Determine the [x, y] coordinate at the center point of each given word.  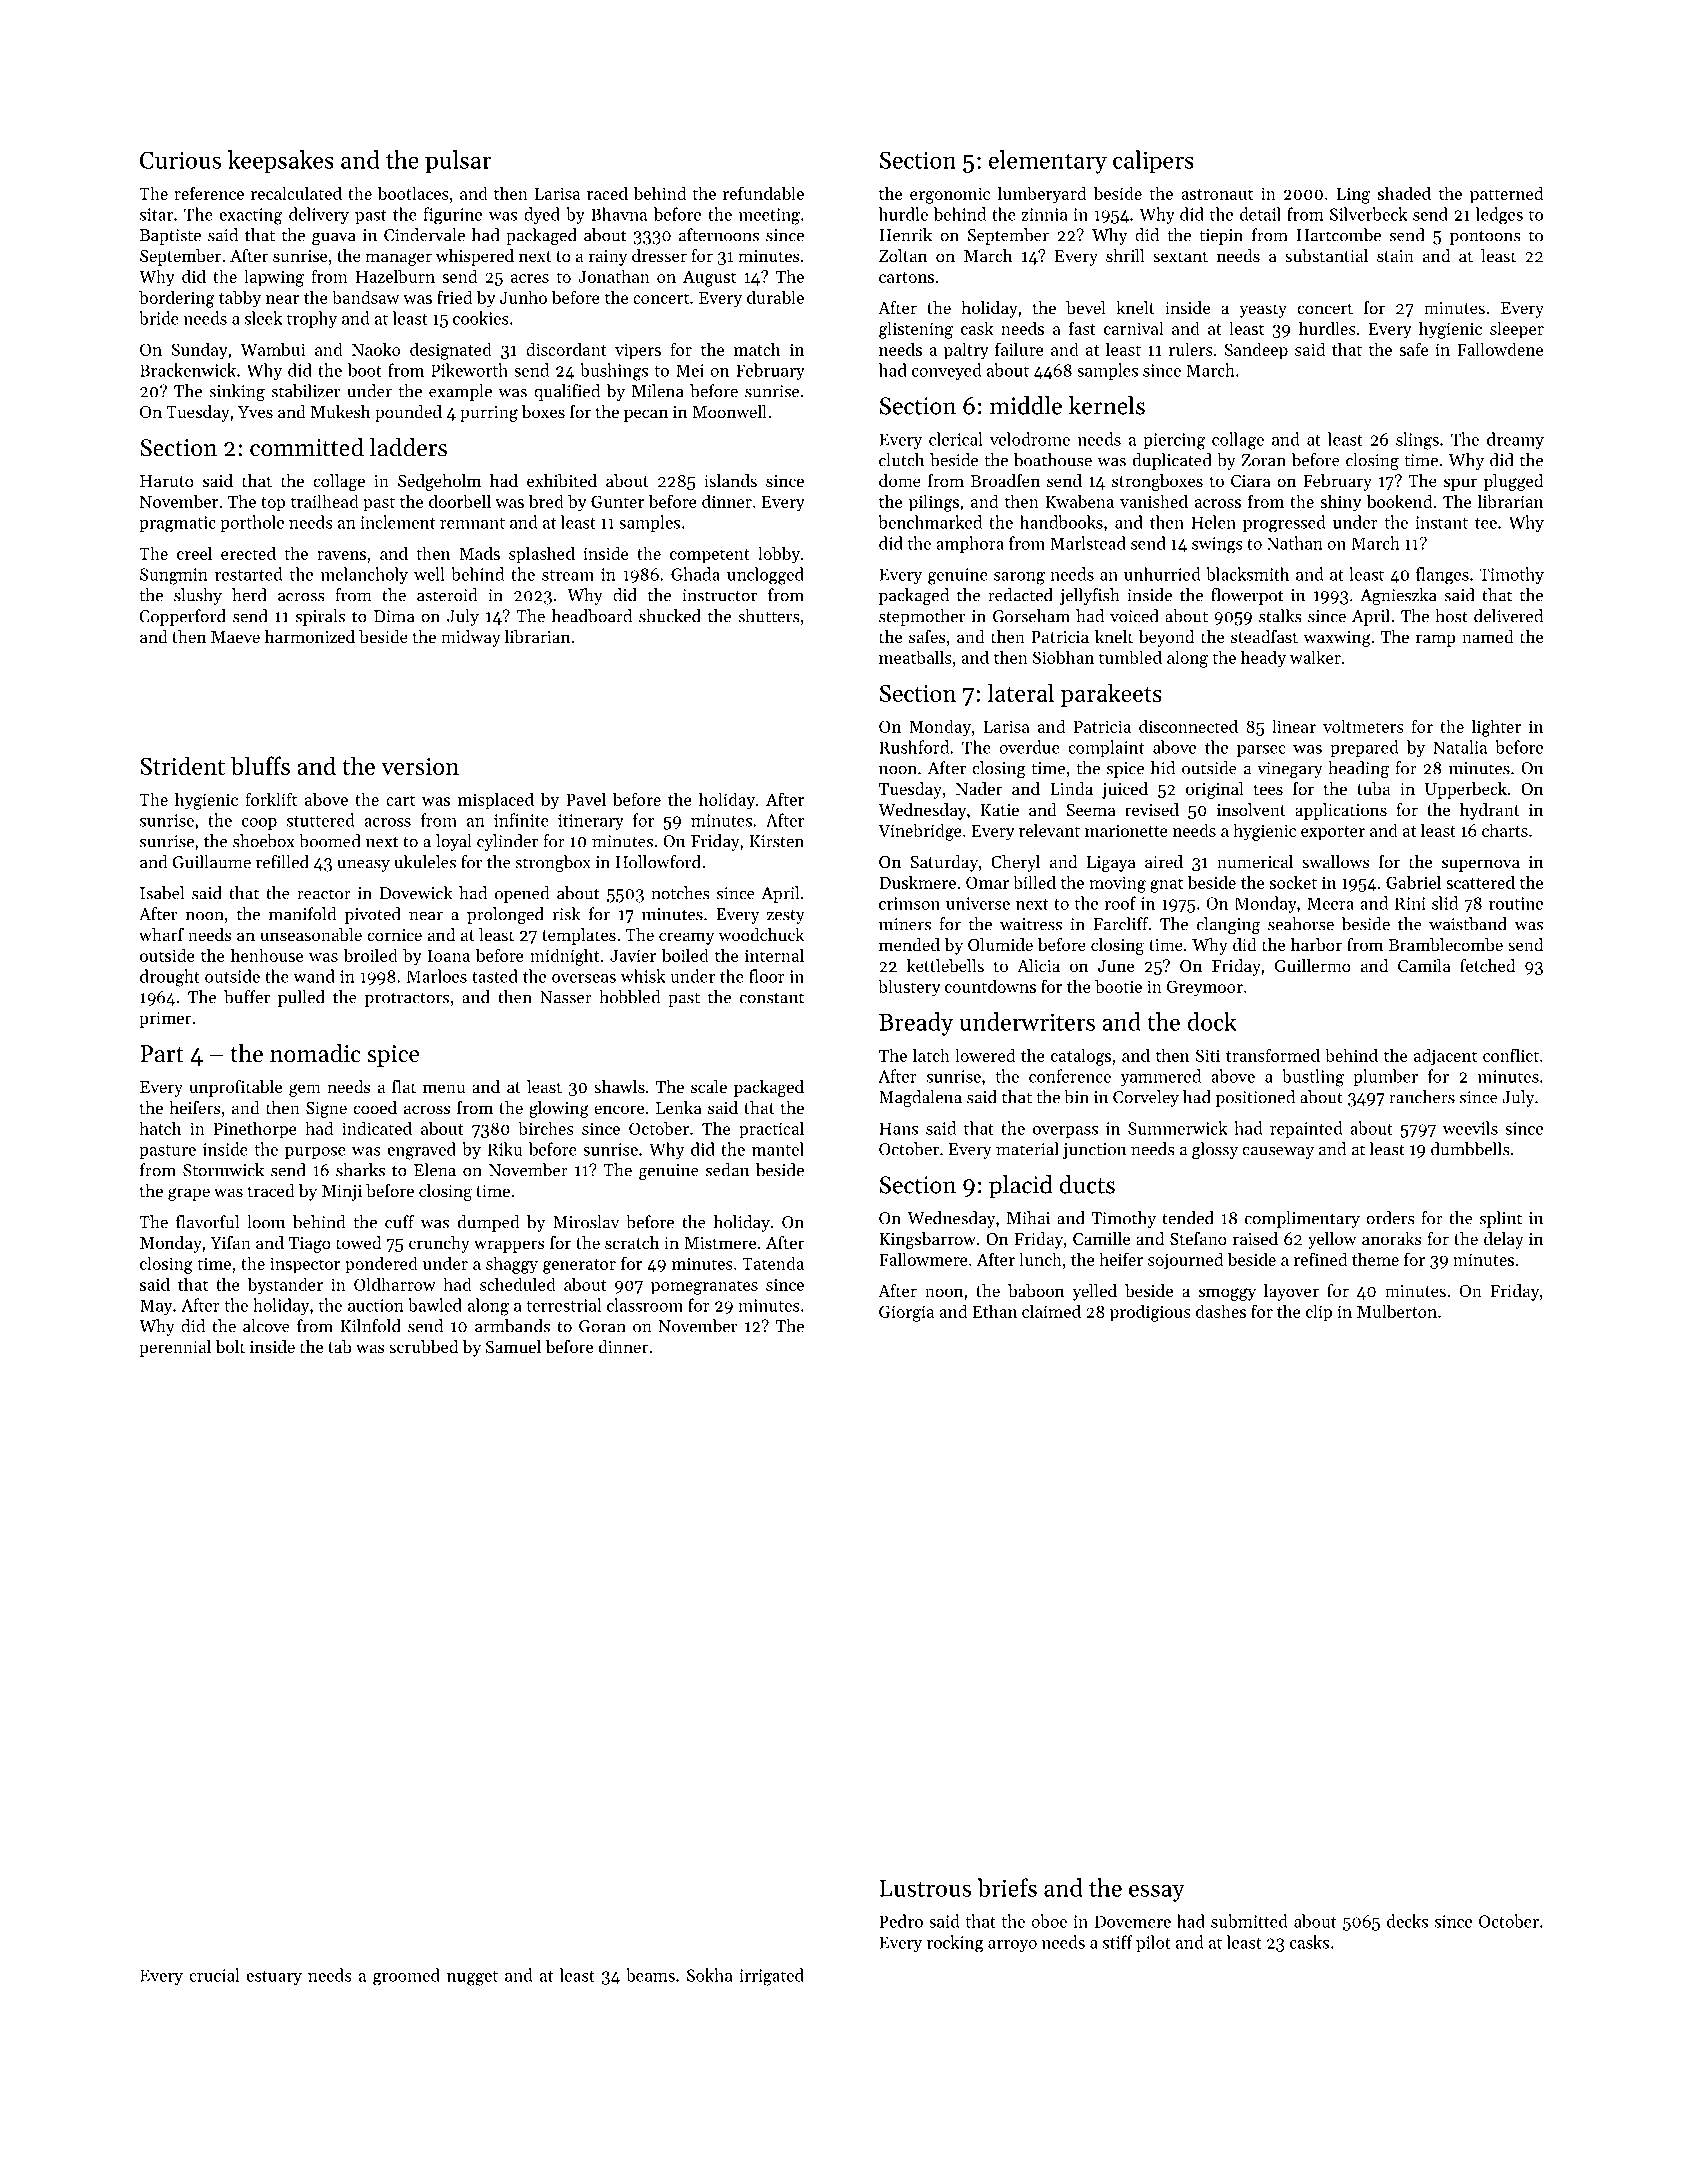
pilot [1153, 1943]
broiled [371, 955]
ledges [1499, 216]
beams [650, 1975]
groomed [406, 1977]
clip [1319, 1313]
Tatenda [773, 1263]
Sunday [199, 351]
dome [900, 480]
